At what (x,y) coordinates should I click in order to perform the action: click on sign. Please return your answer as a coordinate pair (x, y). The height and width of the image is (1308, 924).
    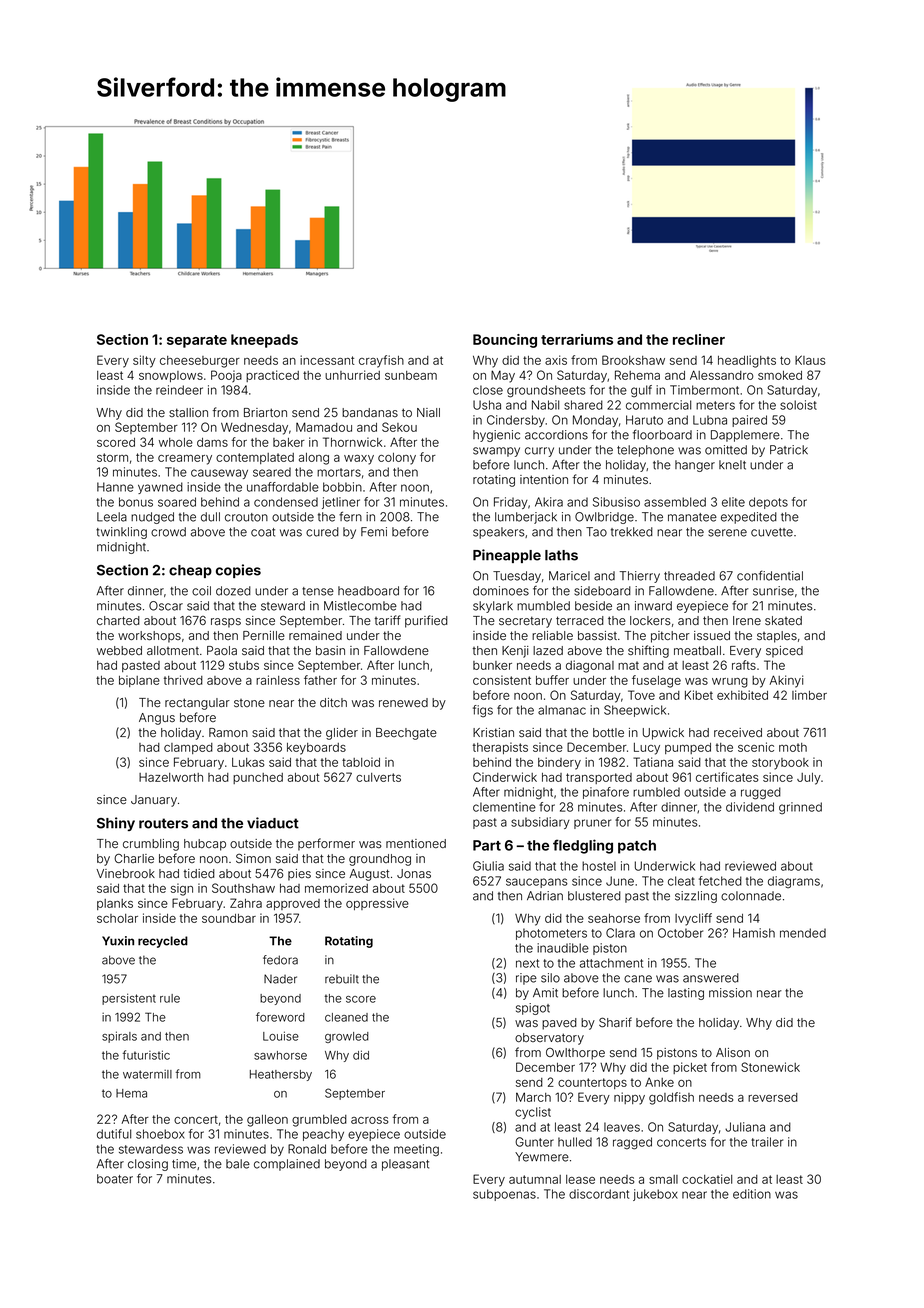
    Looking at the image, I should click on (182, 889).
